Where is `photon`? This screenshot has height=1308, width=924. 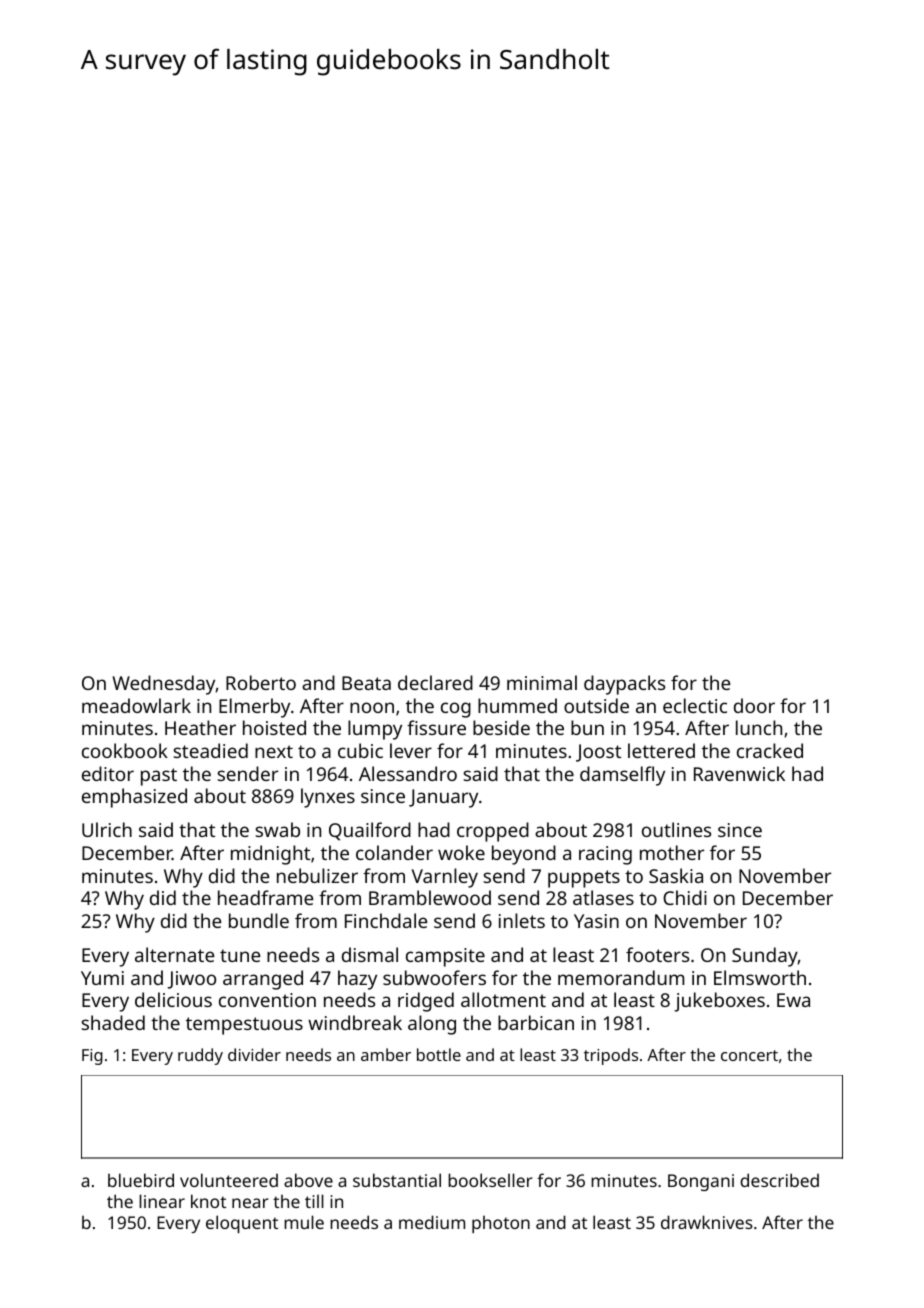
photon is located at coordinates (501, 1224).
